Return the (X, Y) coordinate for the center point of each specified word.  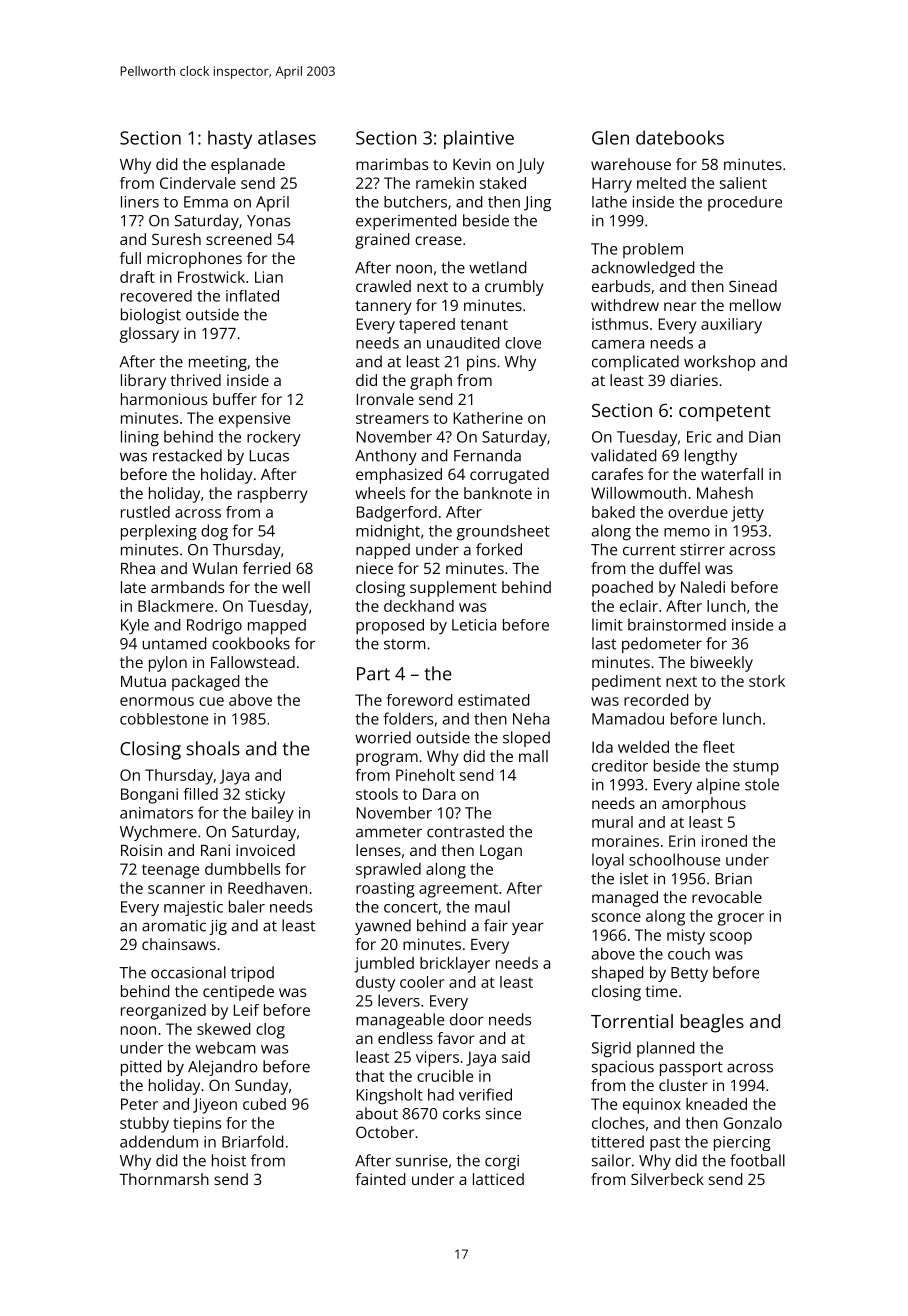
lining (140, 438)
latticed (498, 1179)
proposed (390, 627)
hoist (229, 1160)
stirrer (702, 550)
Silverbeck (667, 1179)
